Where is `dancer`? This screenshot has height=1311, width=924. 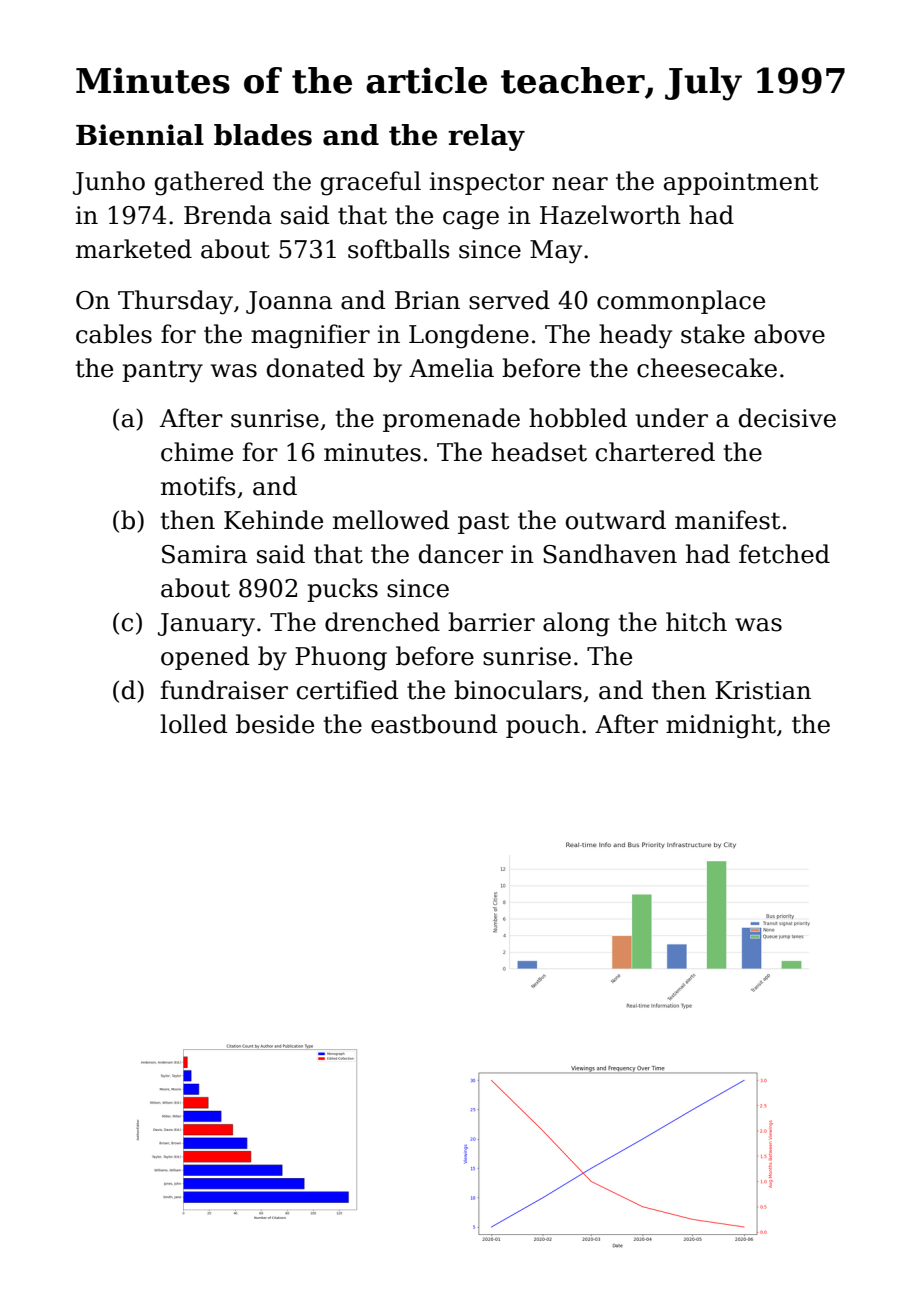 dancer is located at coordinates (461, 554).
